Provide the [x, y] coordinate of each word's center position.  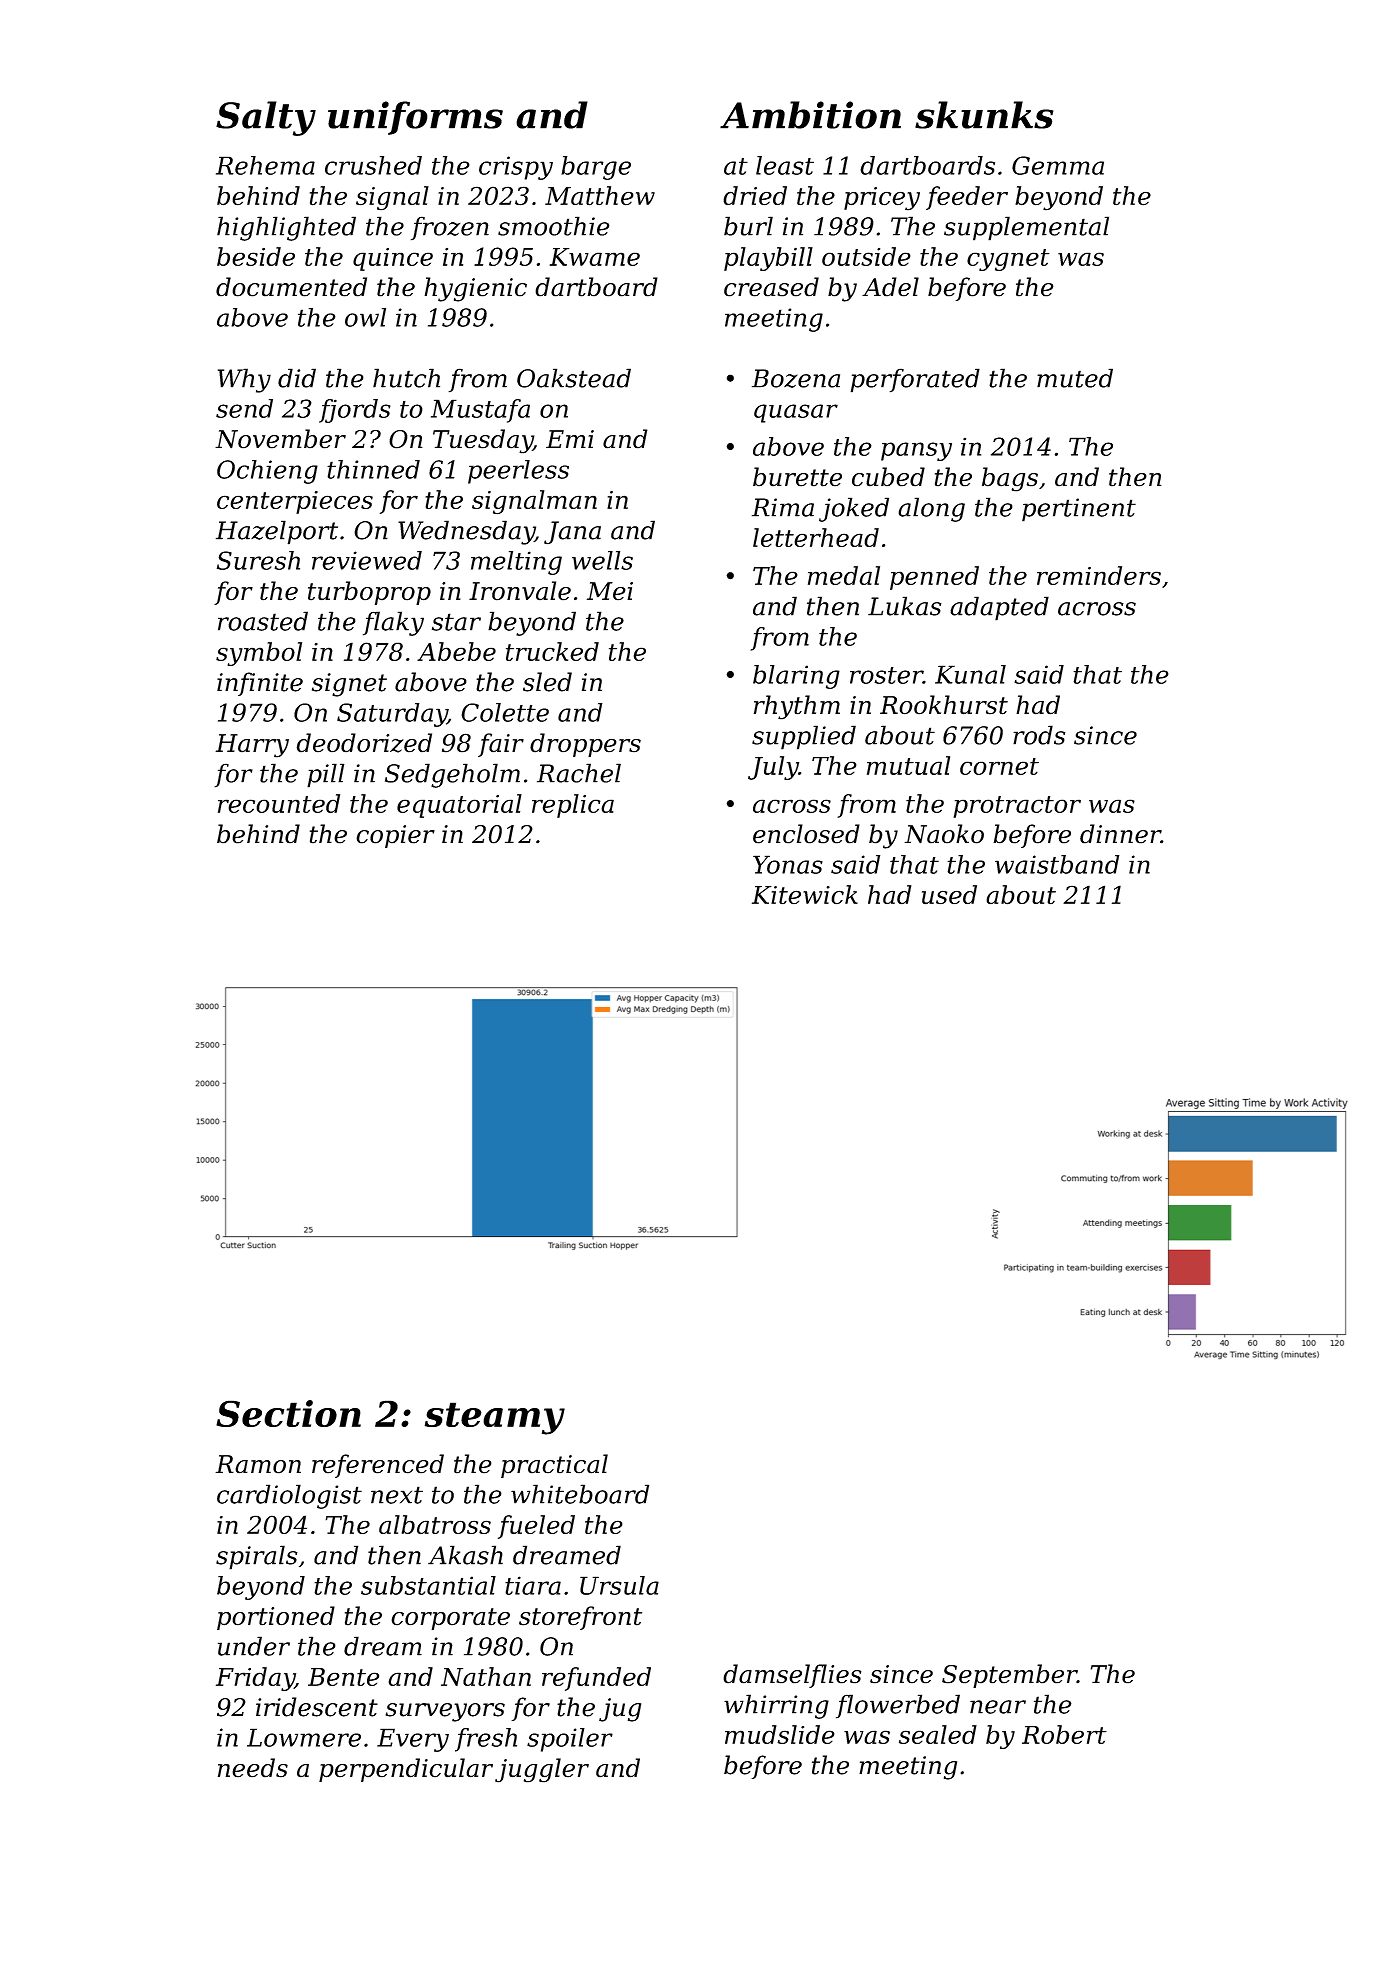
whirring [776, 1706]
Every [413, 1740]
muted [1075, 378]
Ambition [810, 115]
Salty [266, 118]
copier [395, 836]
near [998, 1707]
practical [554, 1466]
